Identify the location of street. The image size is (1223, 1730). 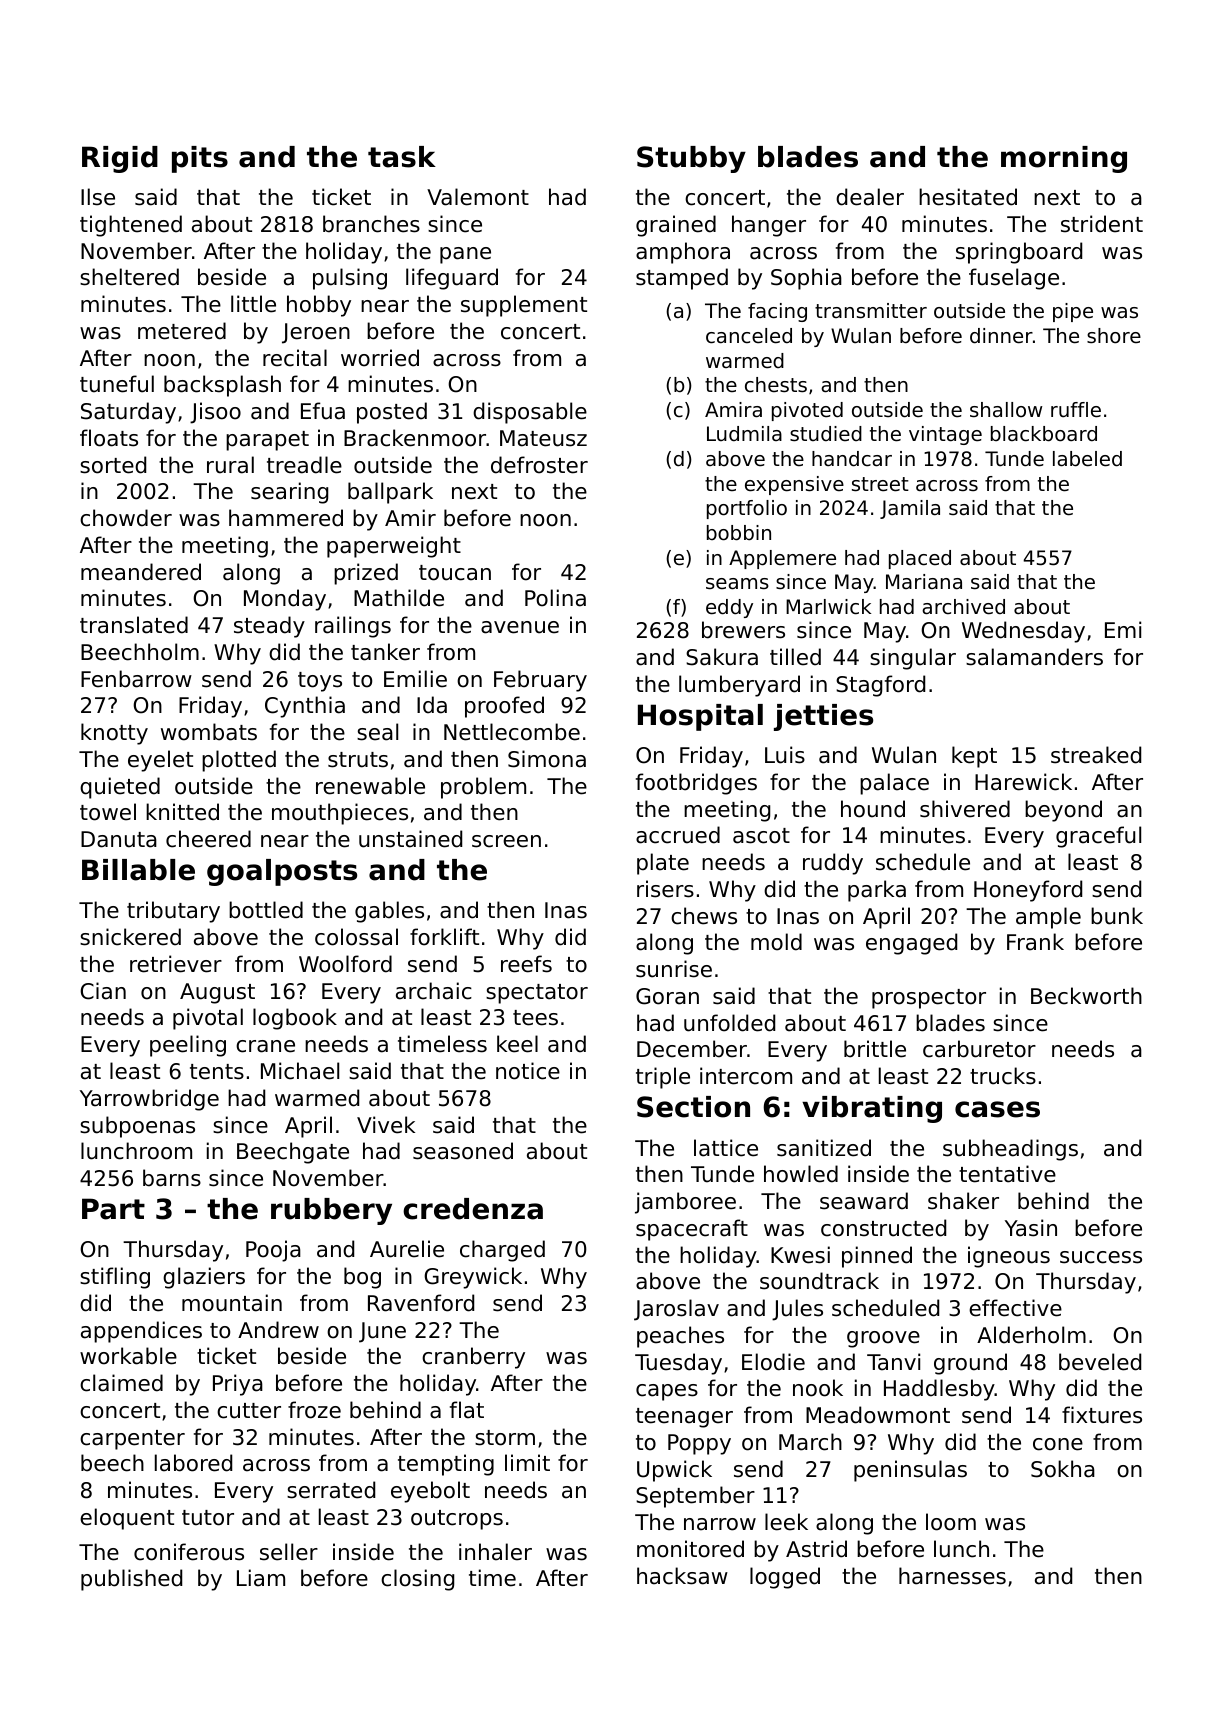
(880, 484).
